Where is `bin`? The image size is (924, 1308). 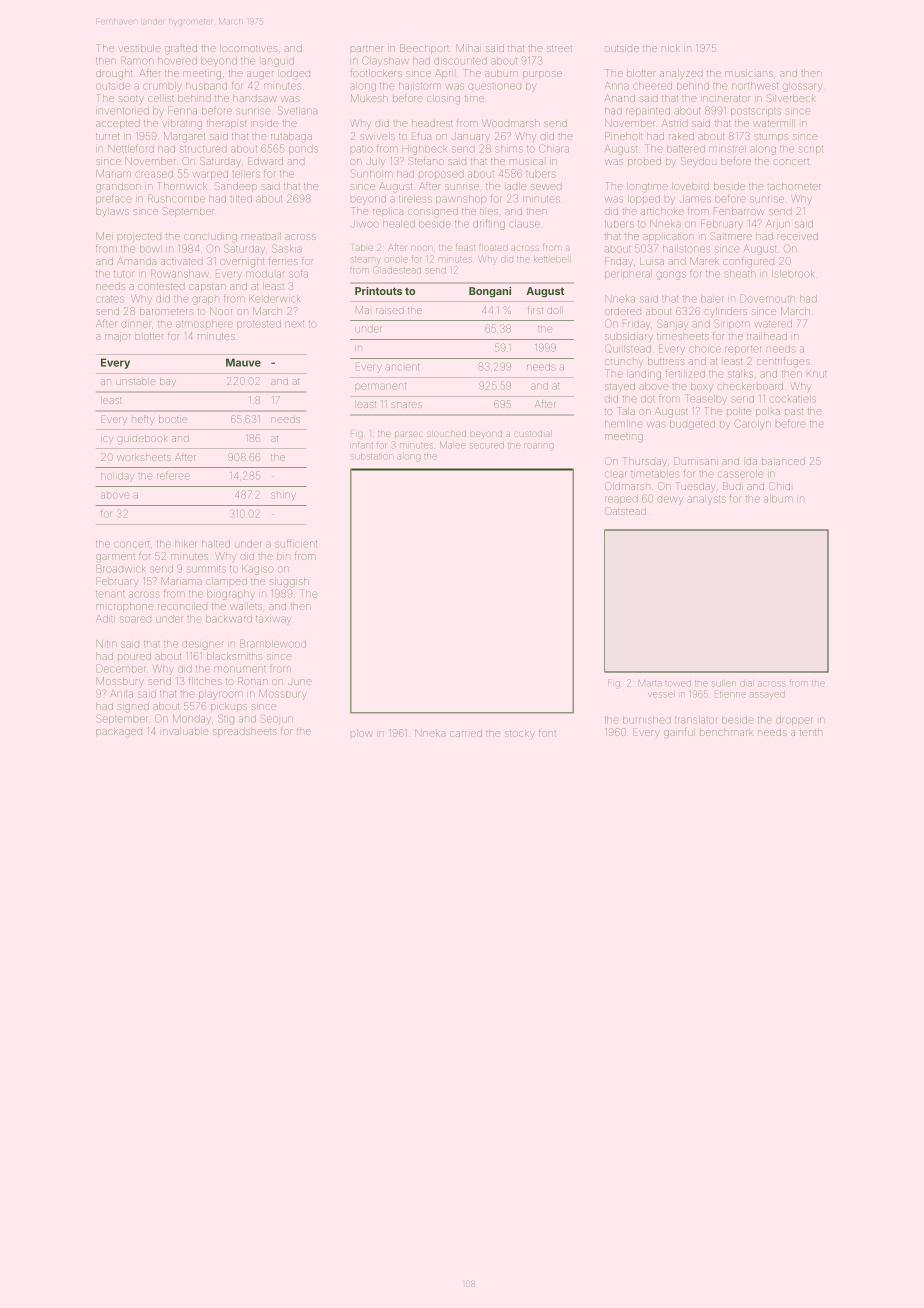 bin is located at coordinates (283, 556).
